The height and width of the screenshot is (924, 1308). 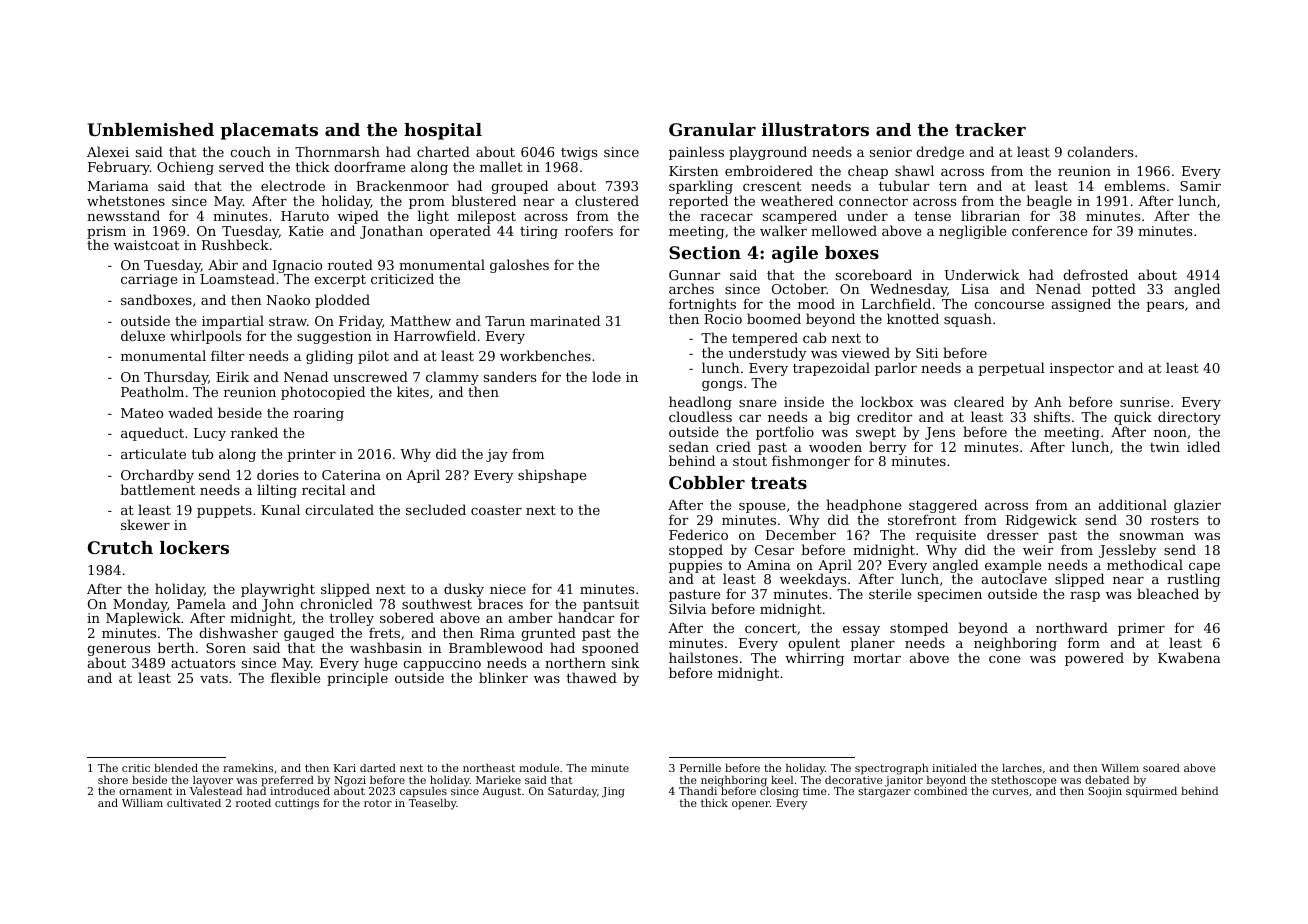 What do you see at coordinates (305, 216) in the screenshot?
I see `Haruto` at bounding box center [305, 216].
